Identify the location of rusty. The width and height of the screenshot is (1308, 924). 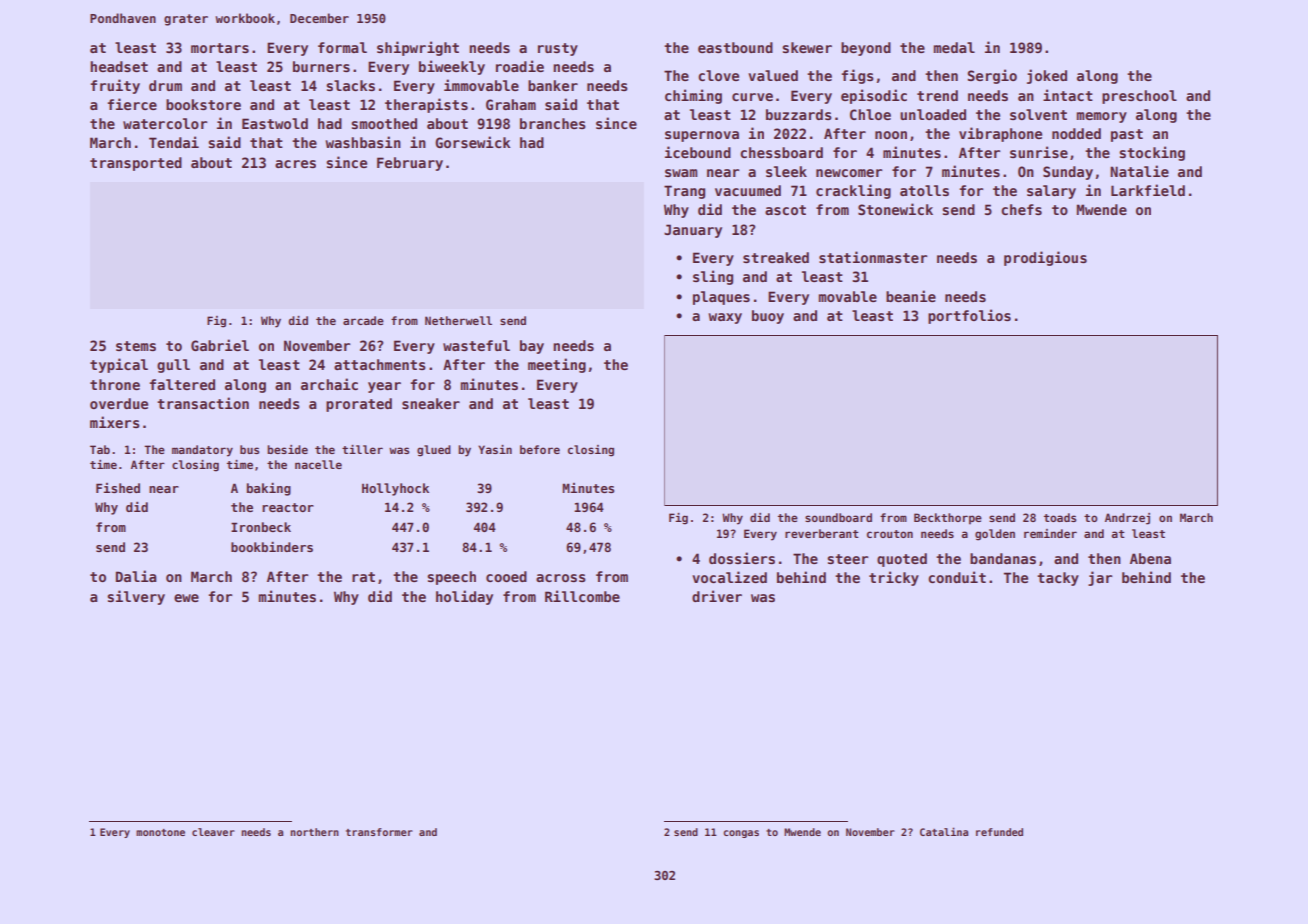
(558, 49).
